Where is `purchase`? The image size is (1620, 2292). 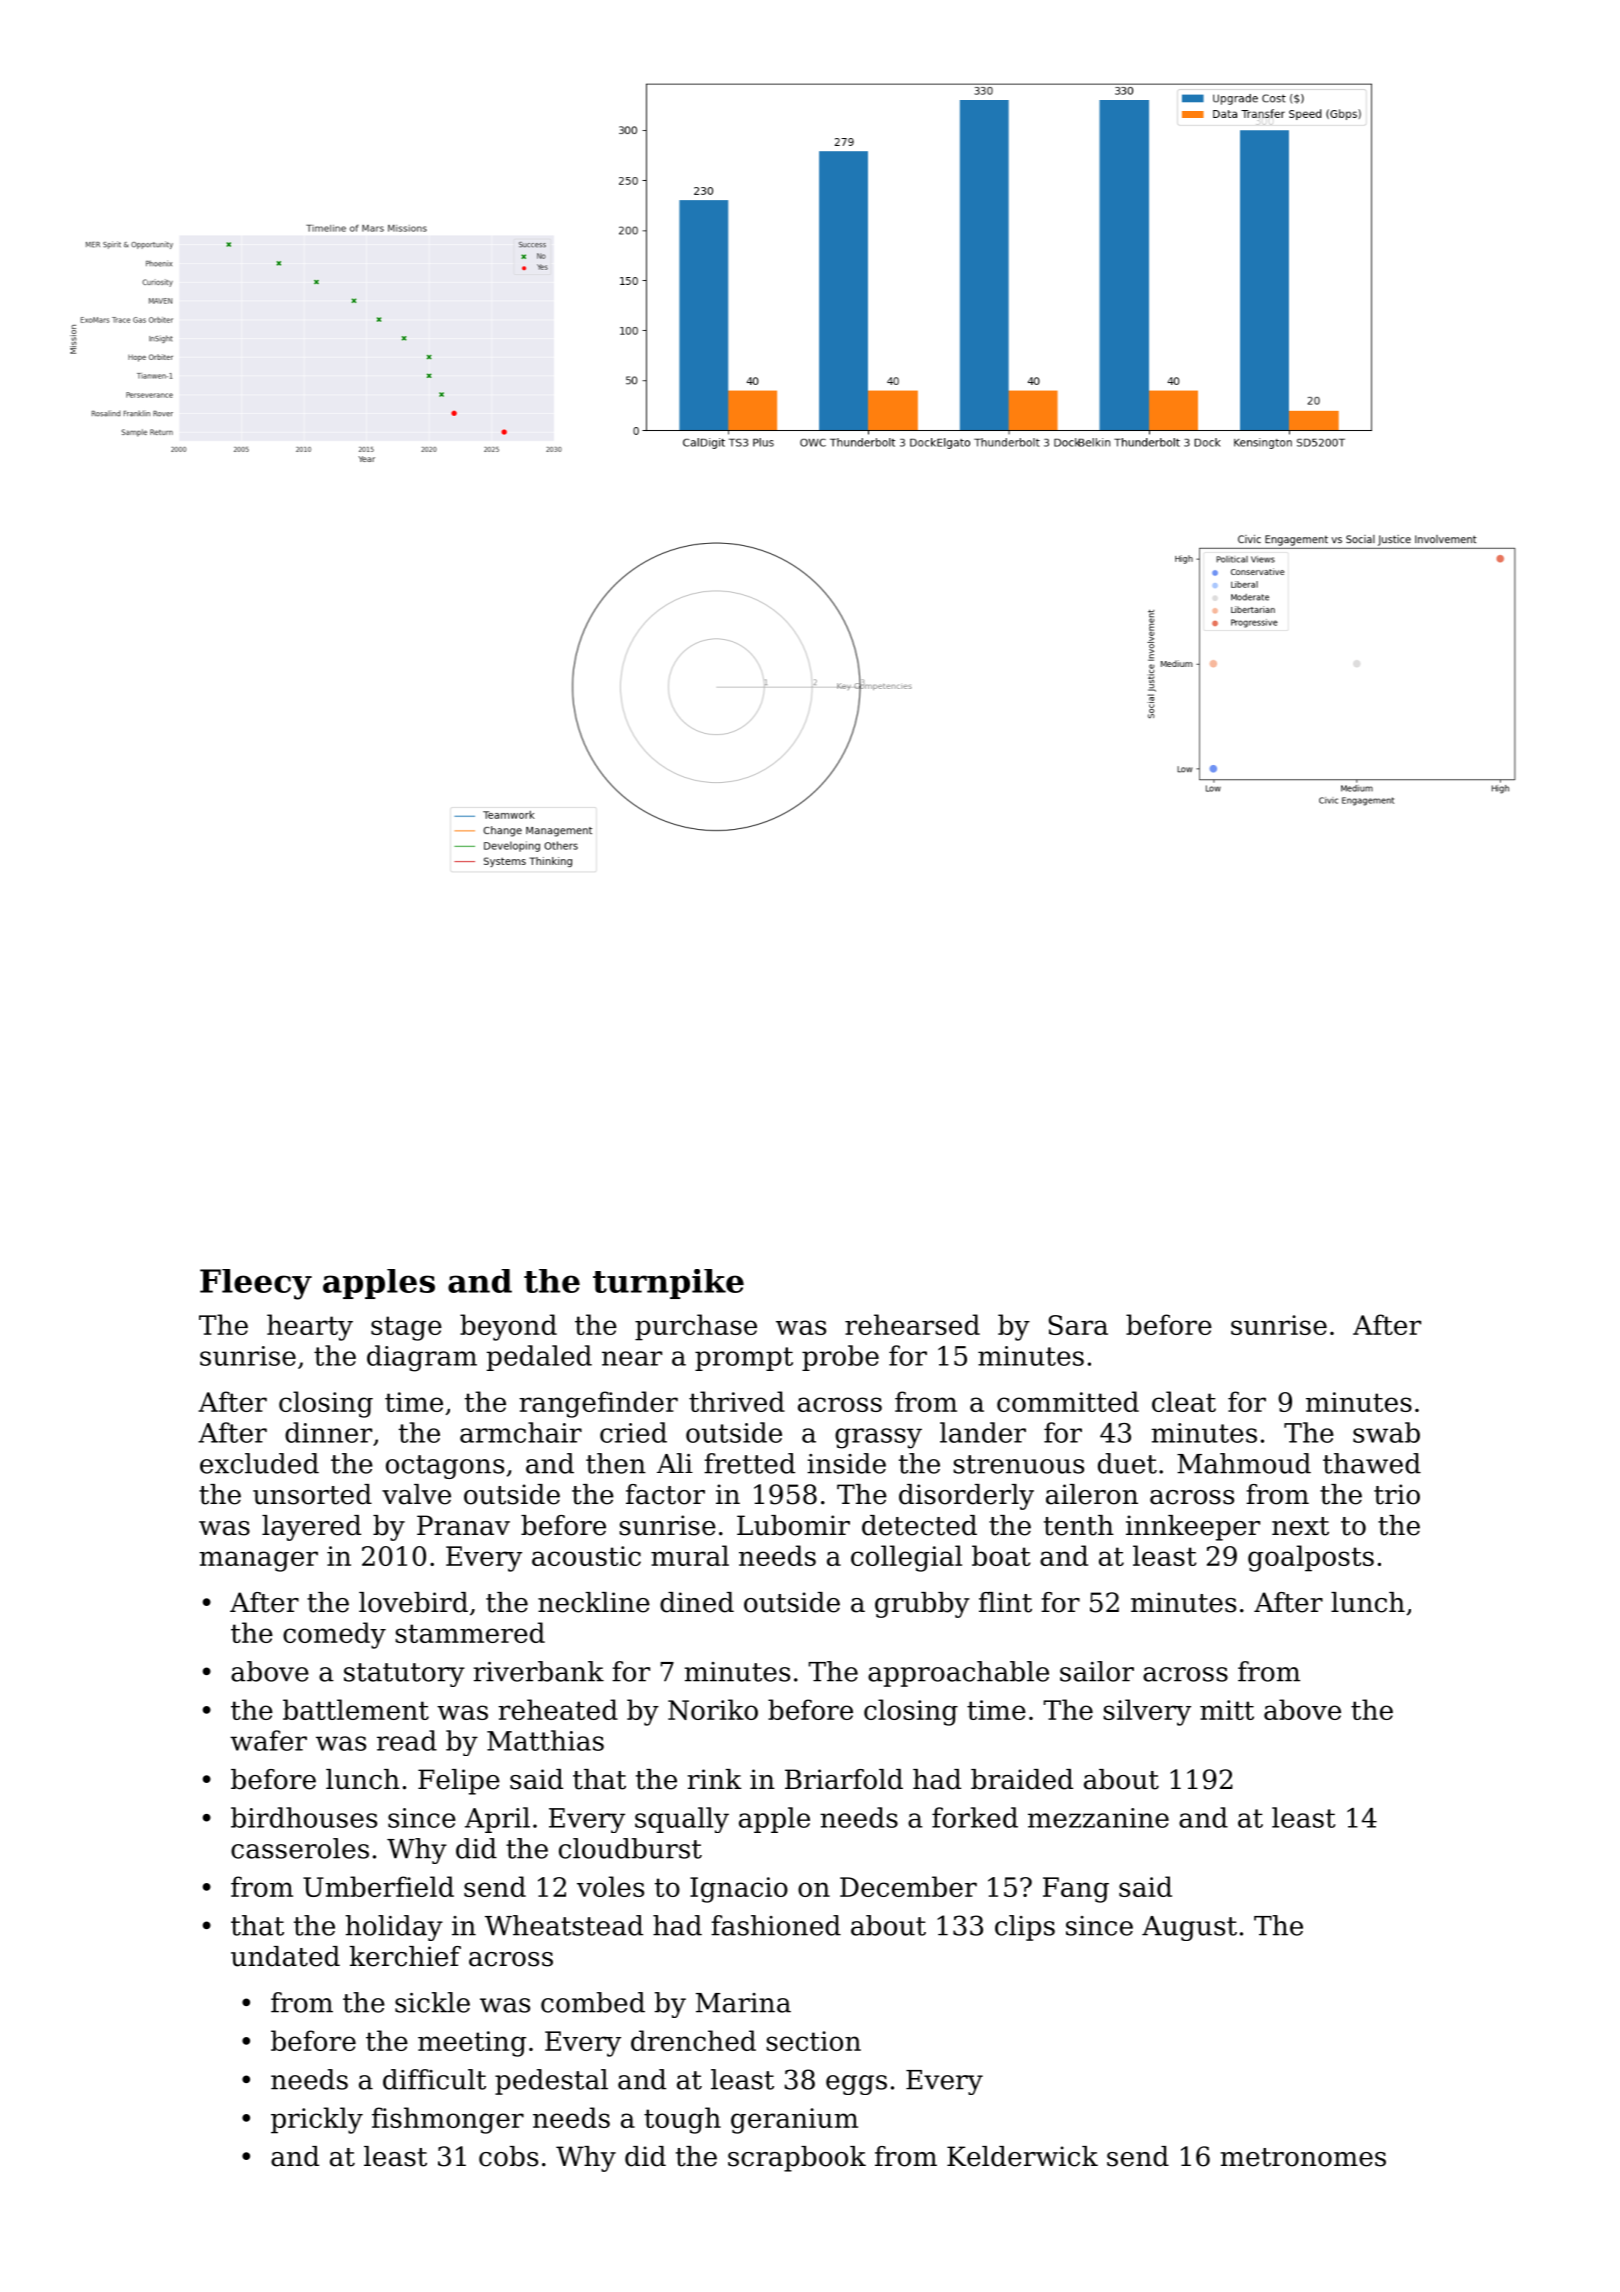
purchase is located at coordinates (696, 1327).
